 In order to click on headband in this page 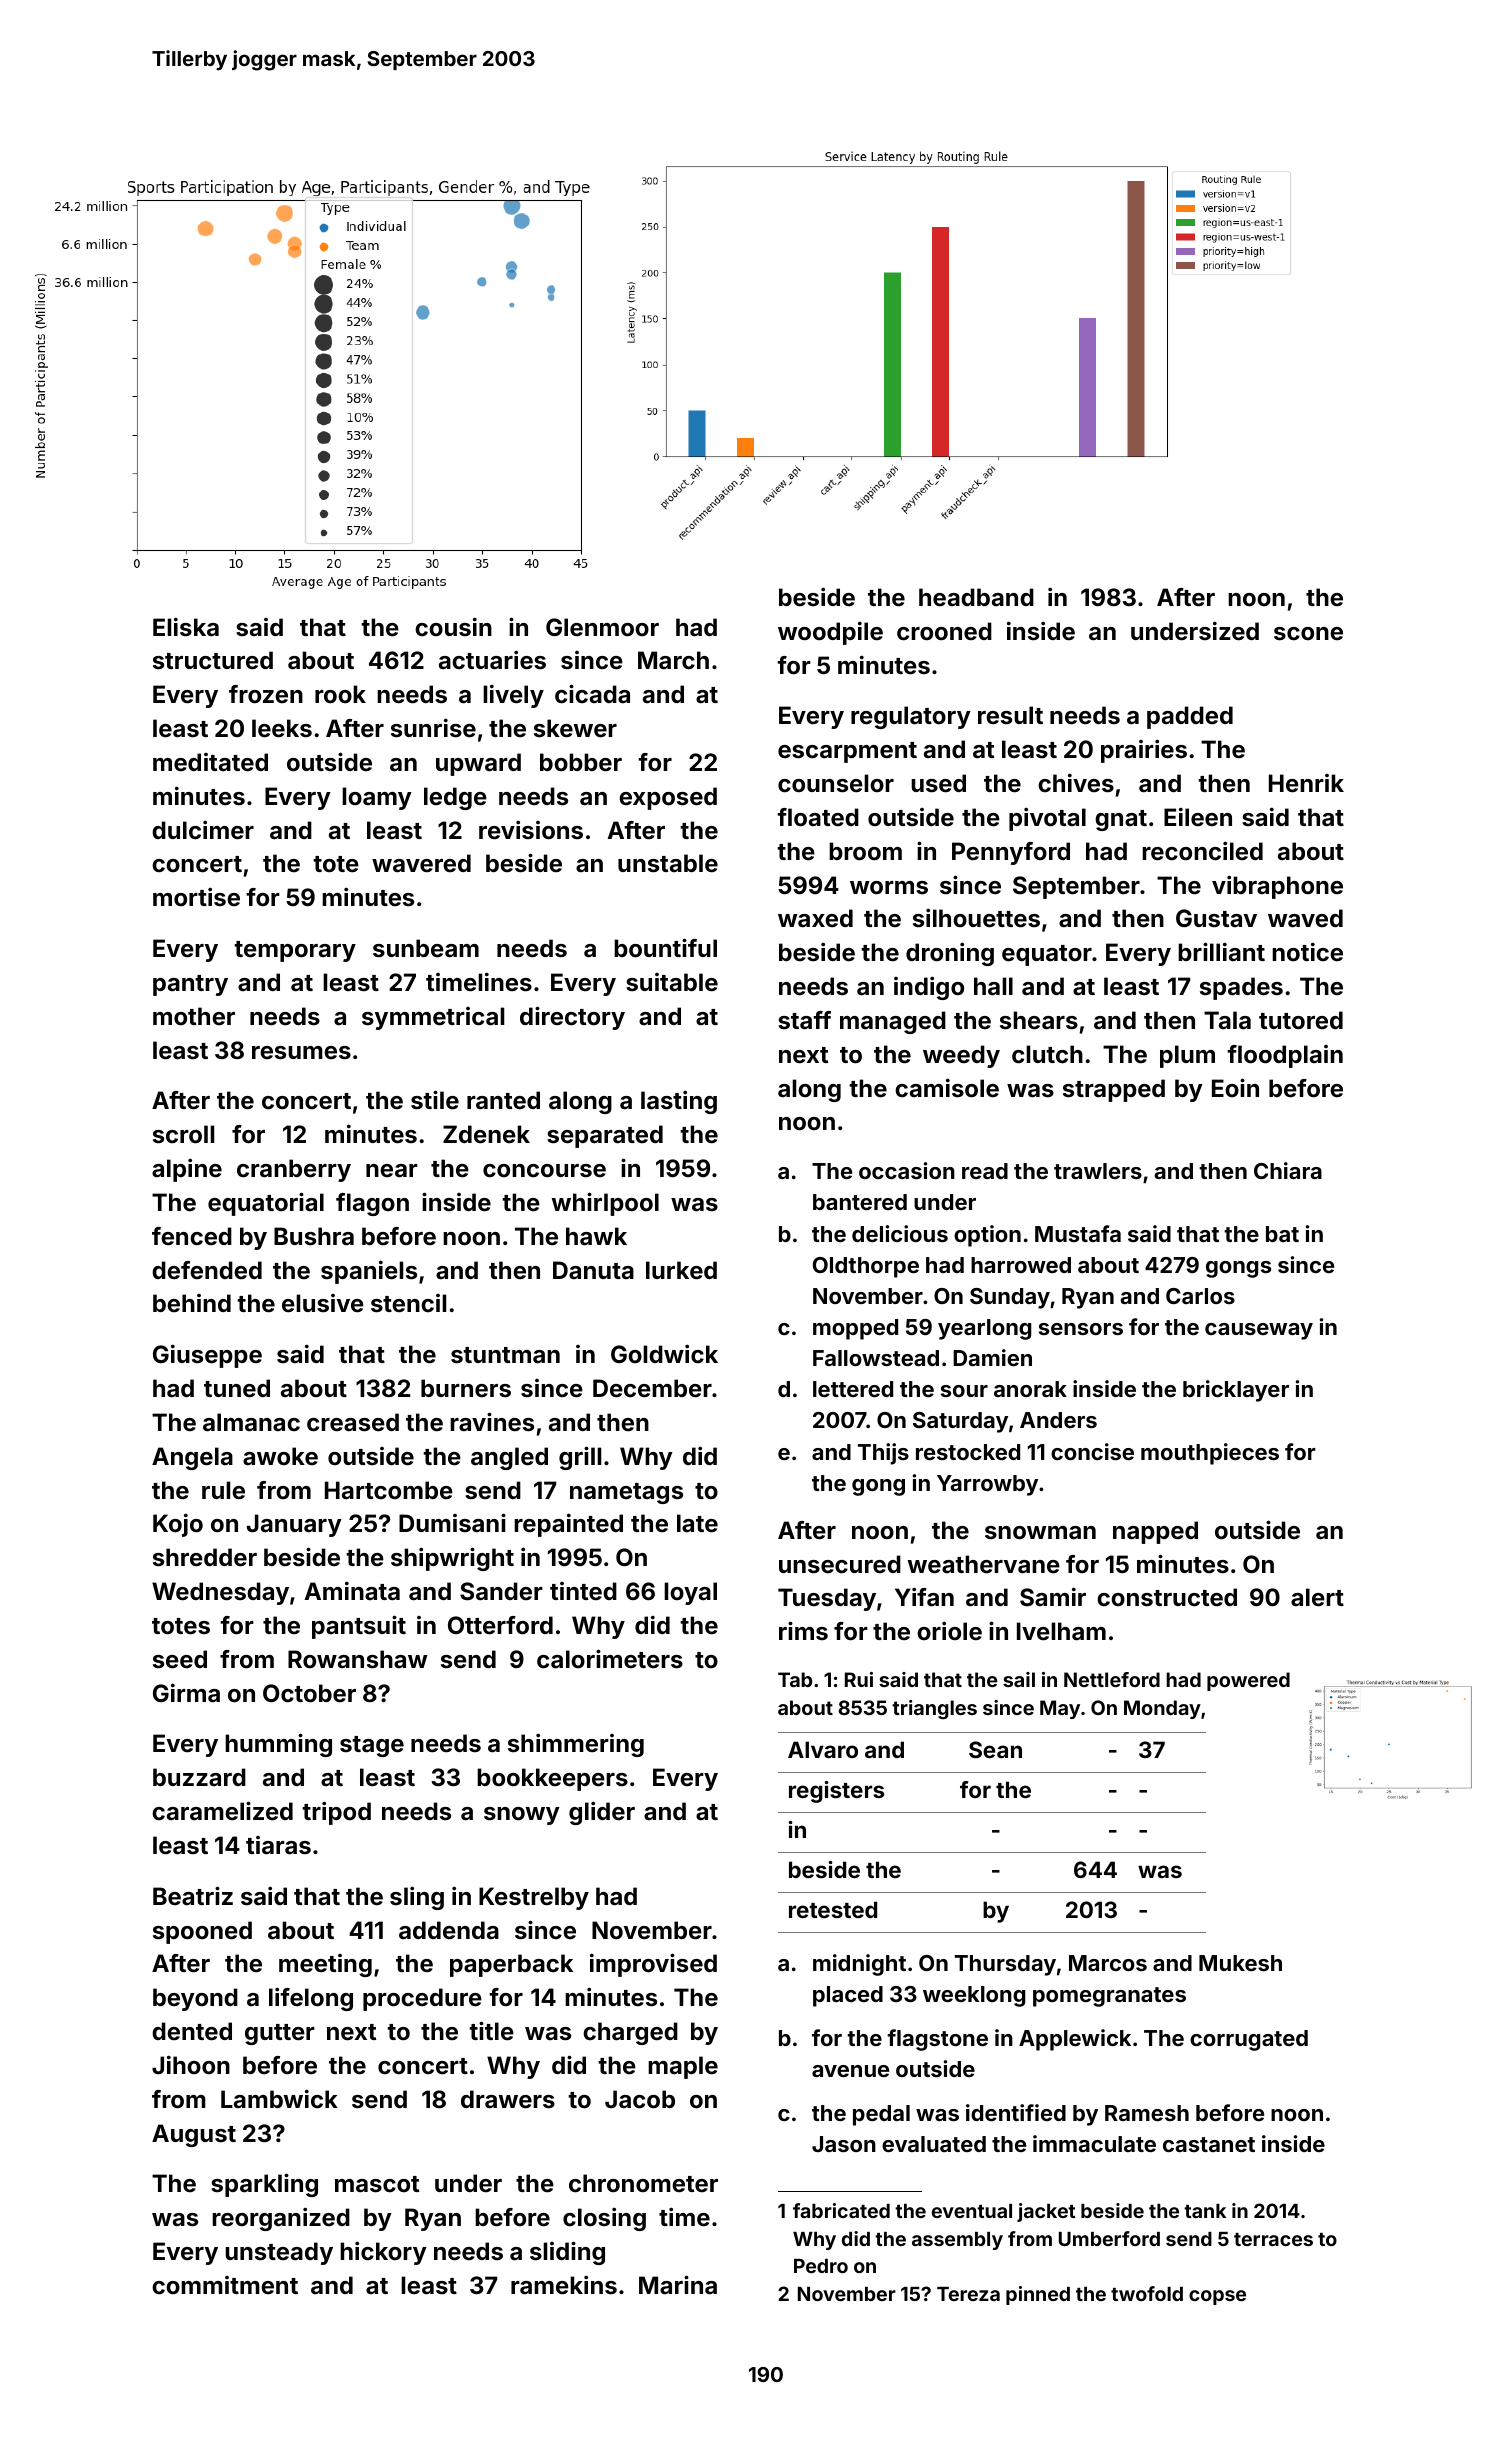, I will do `click(976, 597)`.
